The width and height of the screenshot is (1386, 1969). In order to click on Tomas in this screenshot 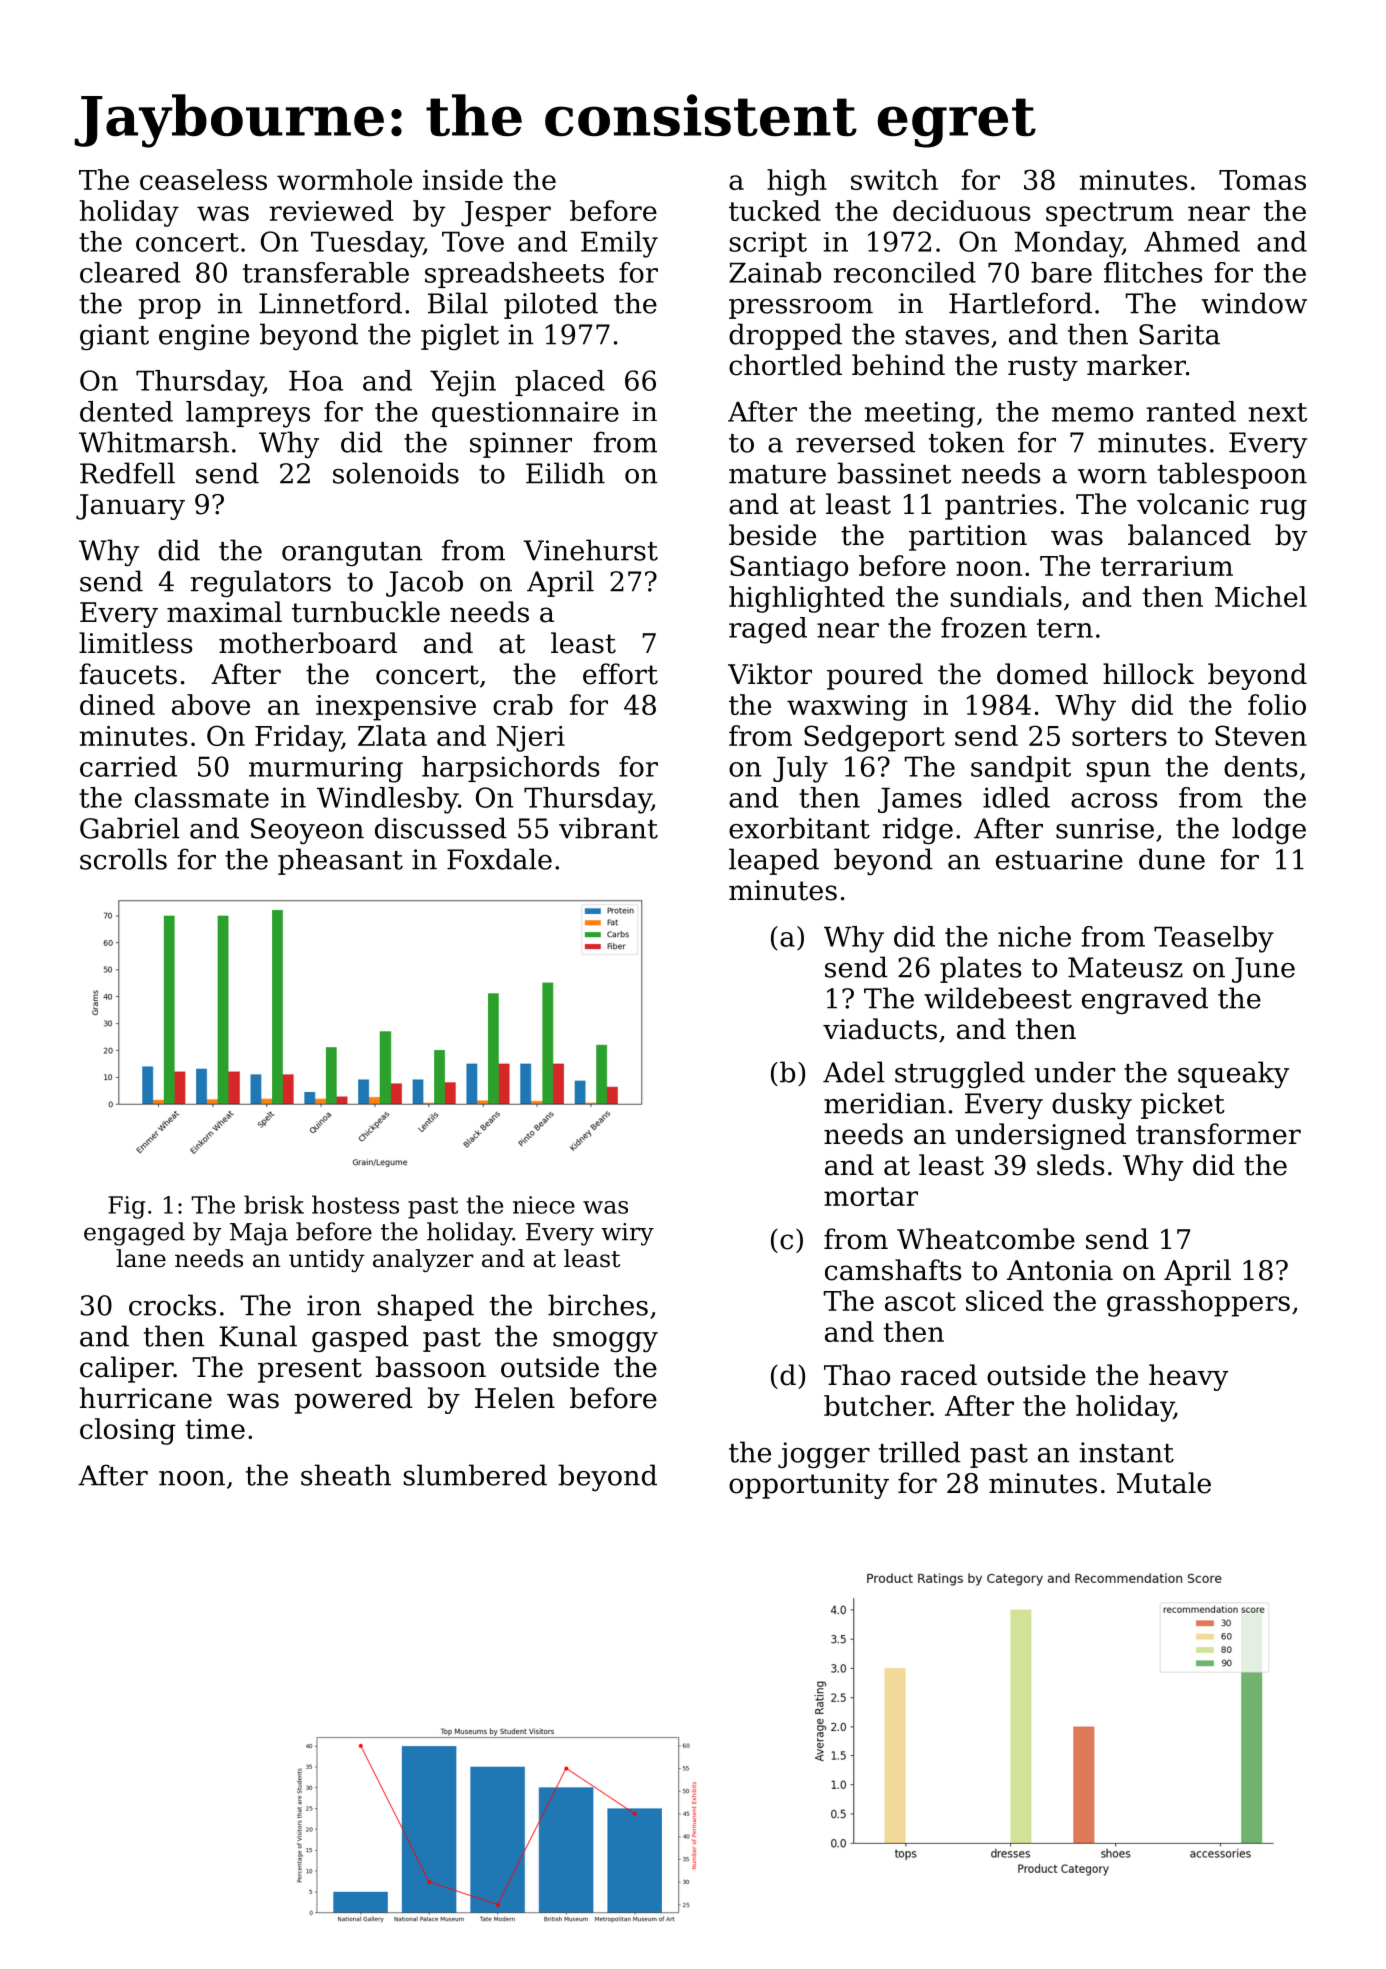, I will do `click(1262, 180)`.
